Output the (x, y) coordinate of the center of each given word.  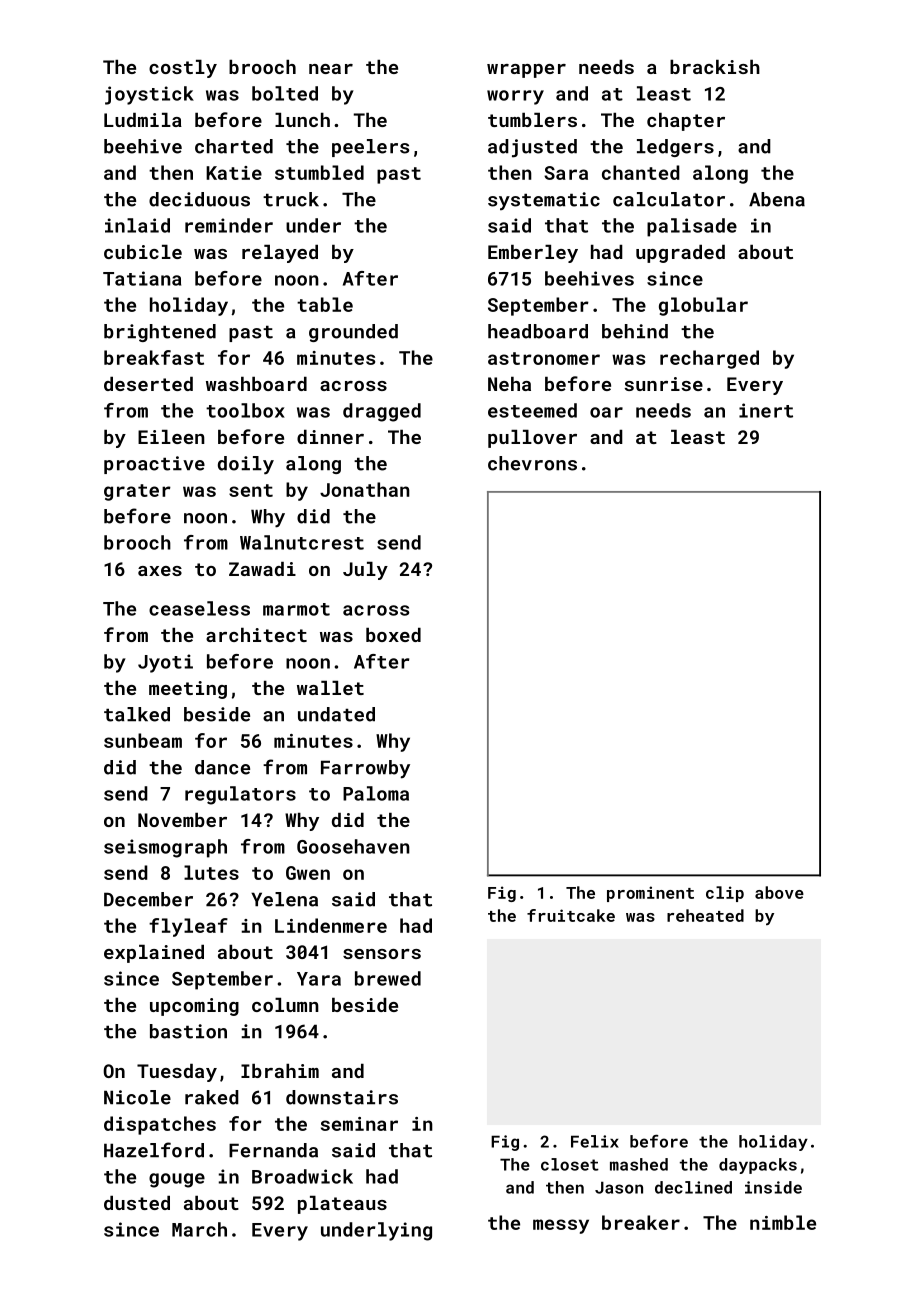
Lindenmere (331, 925)
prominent (650, 894)
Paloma (376, 793)
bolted (285, 93)
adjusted (532, 148)
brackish (715, 67)
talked (137, 714)
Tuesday (177, 1073)
